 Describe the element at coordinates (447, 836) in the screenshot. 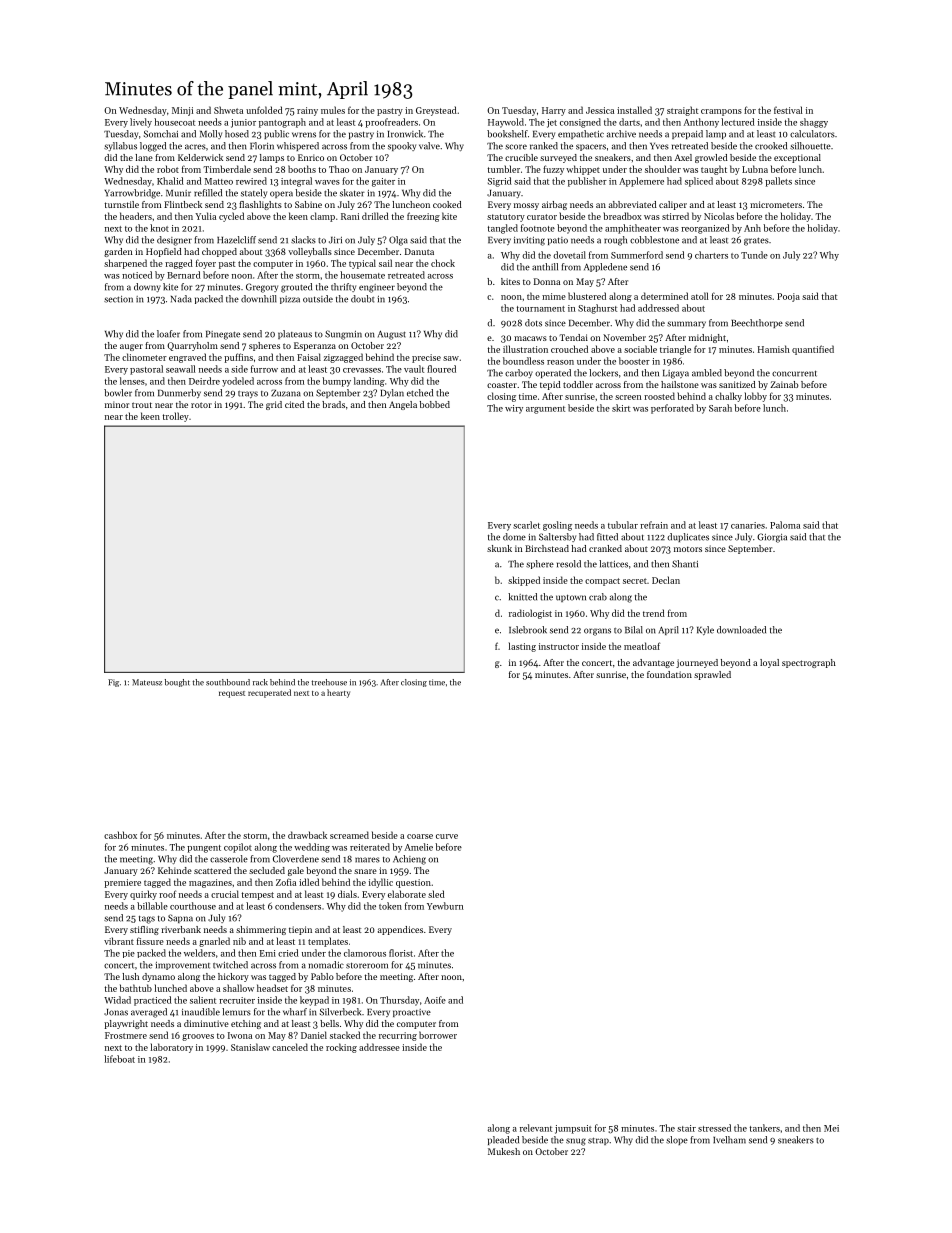

I see `curve` at that location.
